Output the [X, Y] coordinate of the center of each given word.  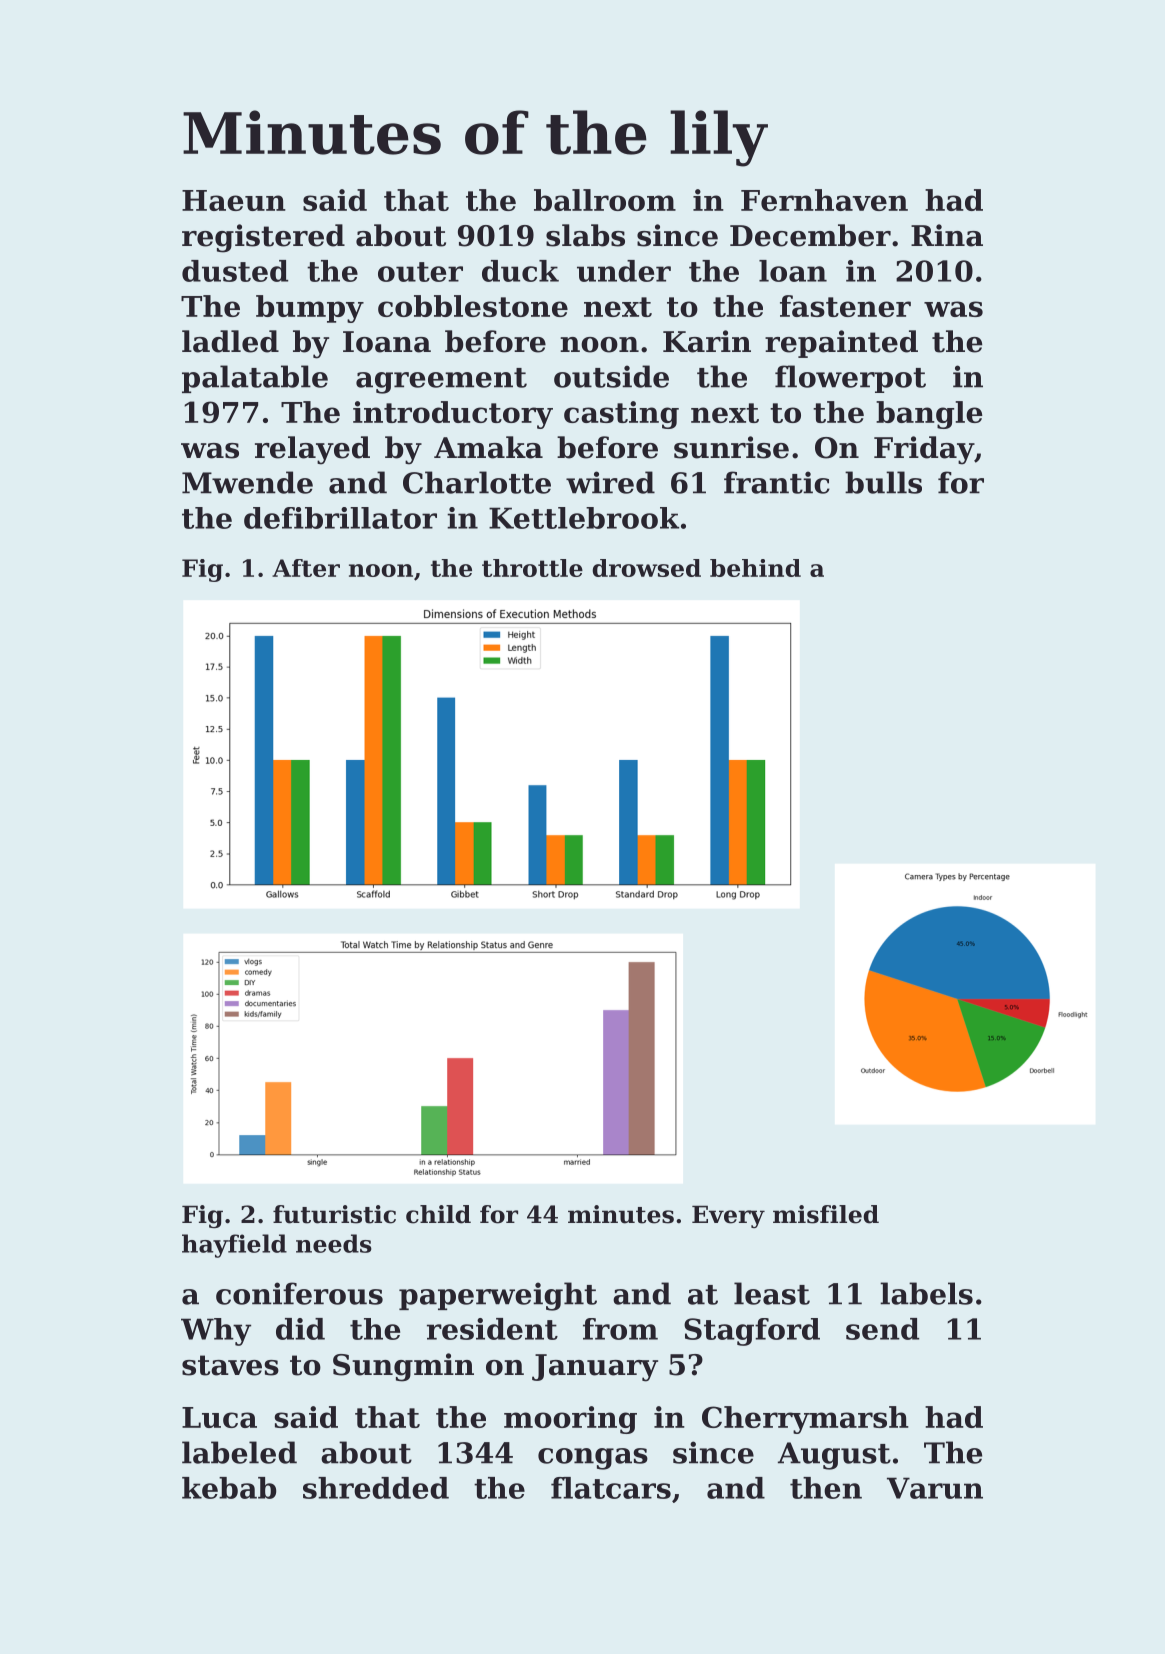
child [438, 1214]
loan [793, 271]
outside [611, 376]
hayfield [234, 1246]
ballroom [605, 200]
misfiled [826, 1214]
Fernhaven [824, 200]
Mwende [247, 482]
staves [230, 1365]
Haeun [234, 200]
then [826, 1488]
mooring [570, 1420]
